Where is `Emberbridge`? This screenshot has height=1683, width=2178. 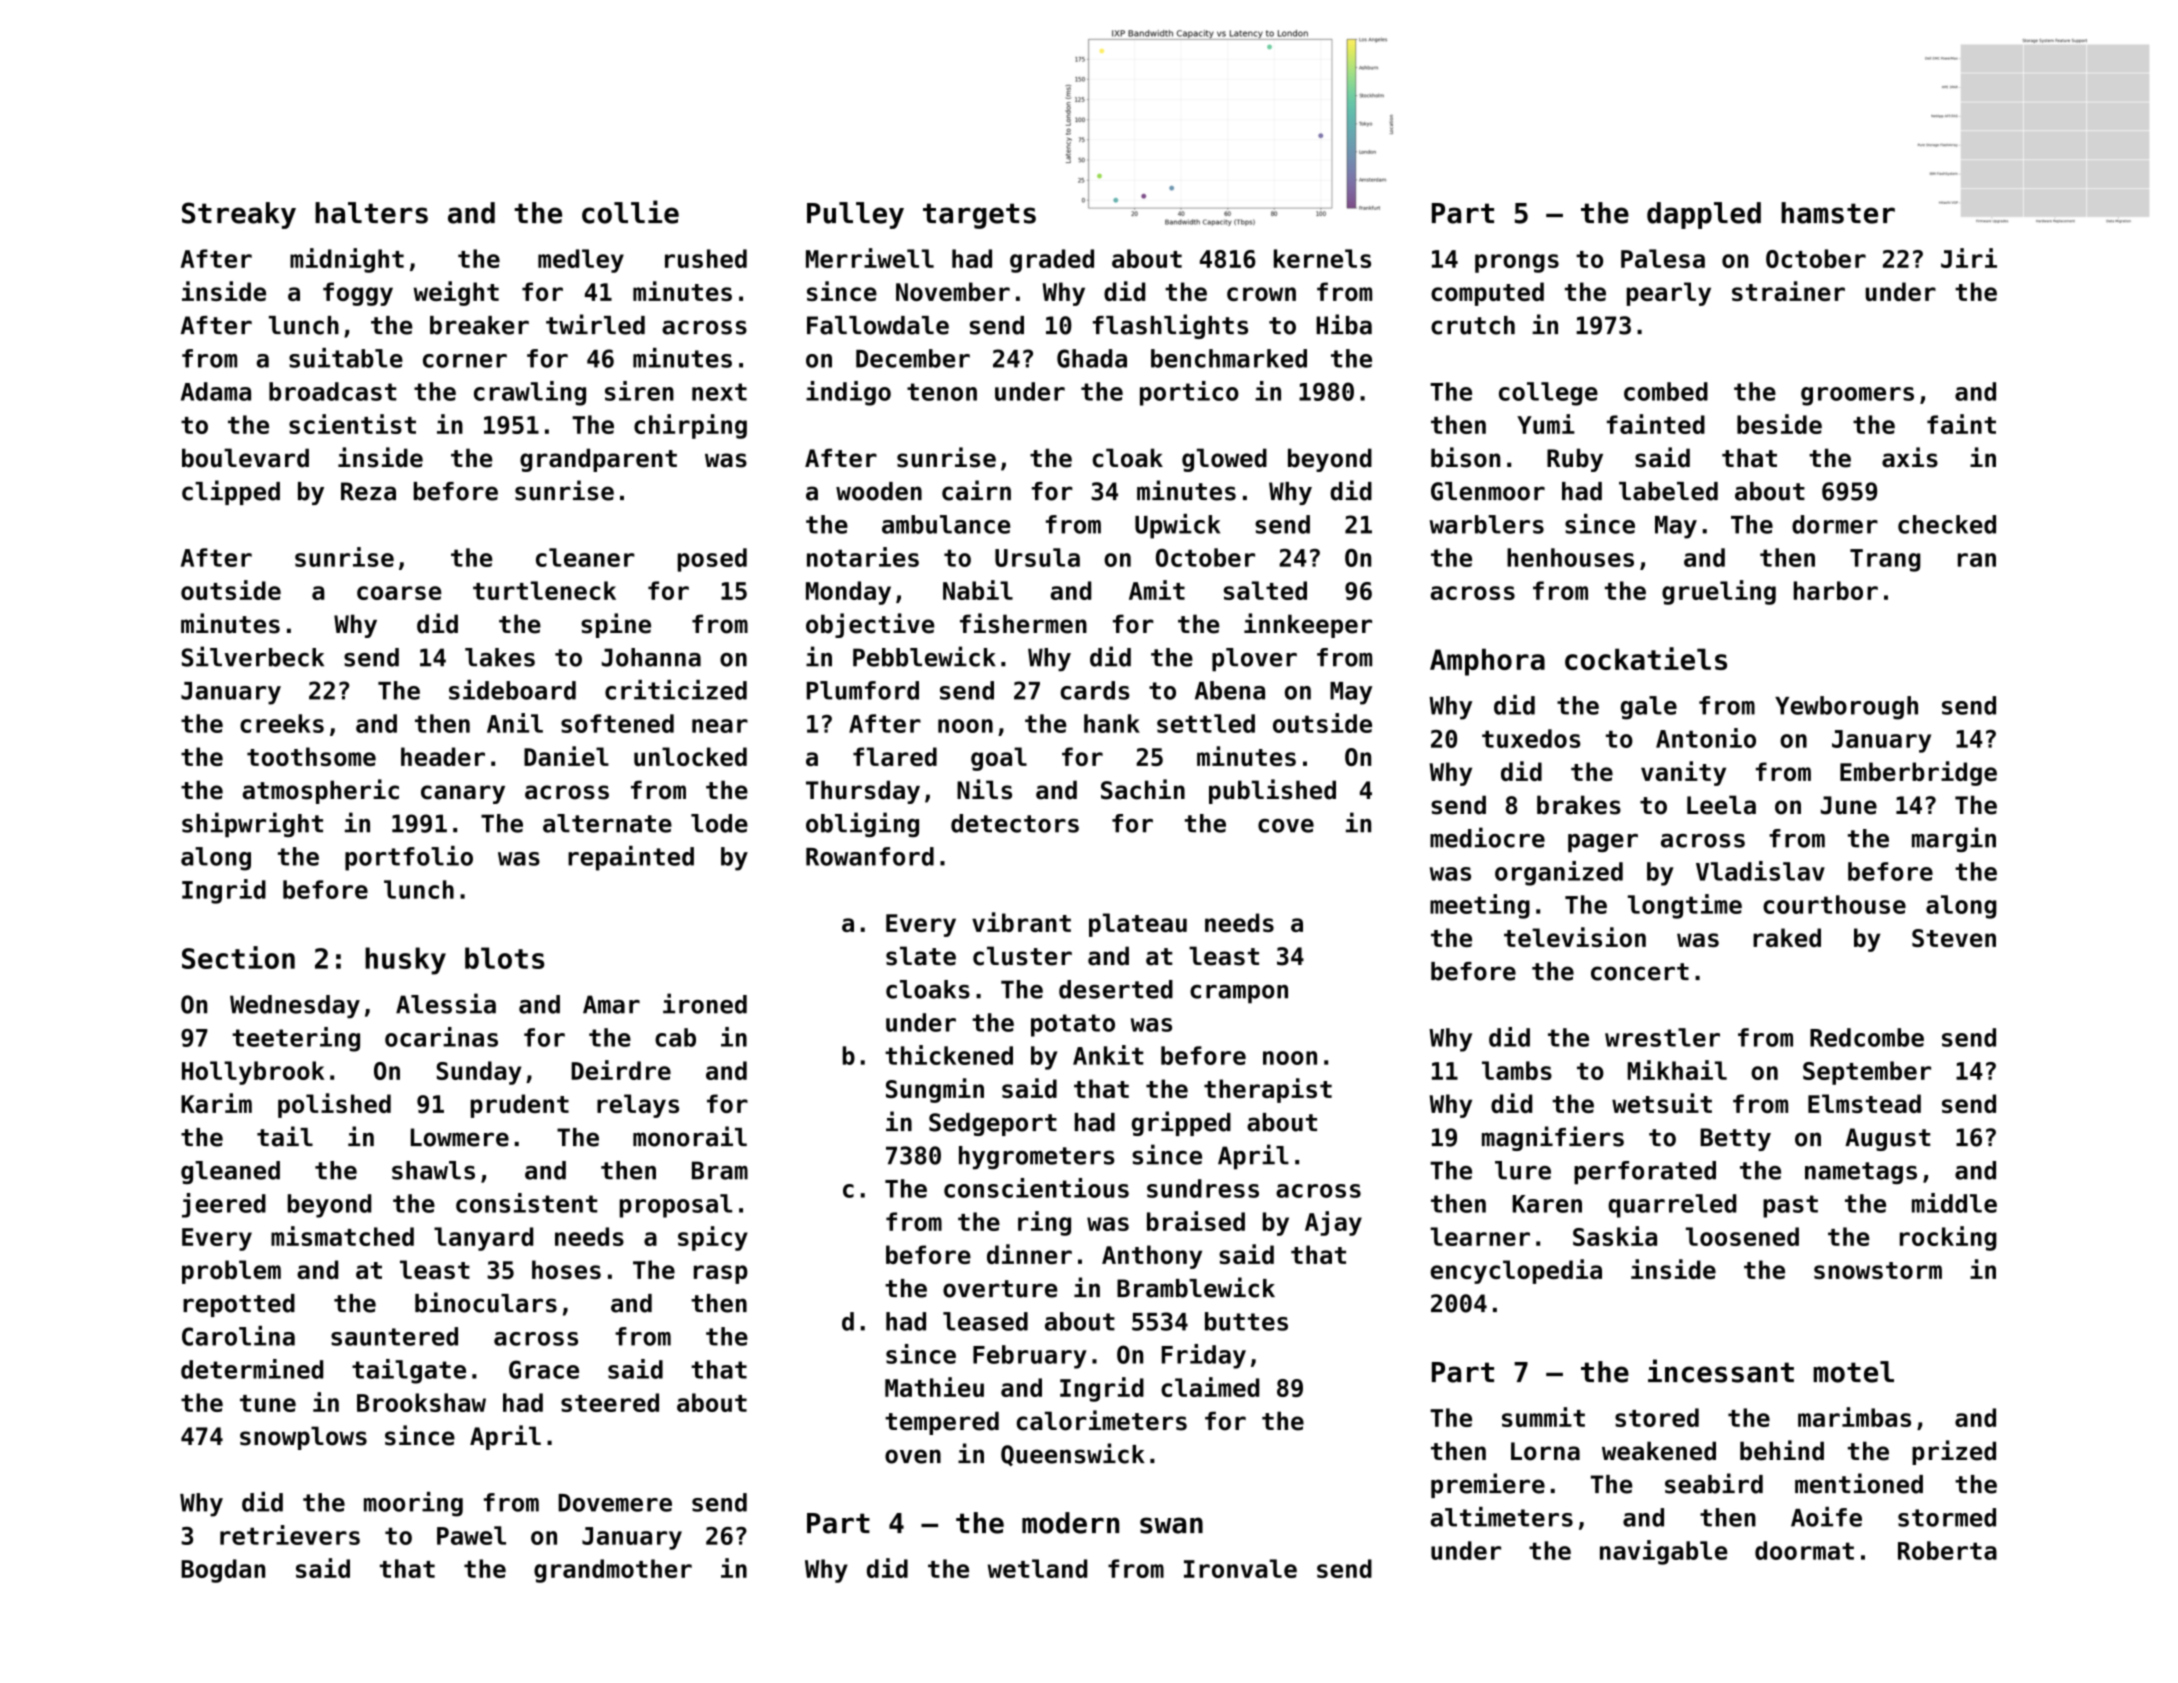
Emberbridge is located at coordinates (1918, 773).
